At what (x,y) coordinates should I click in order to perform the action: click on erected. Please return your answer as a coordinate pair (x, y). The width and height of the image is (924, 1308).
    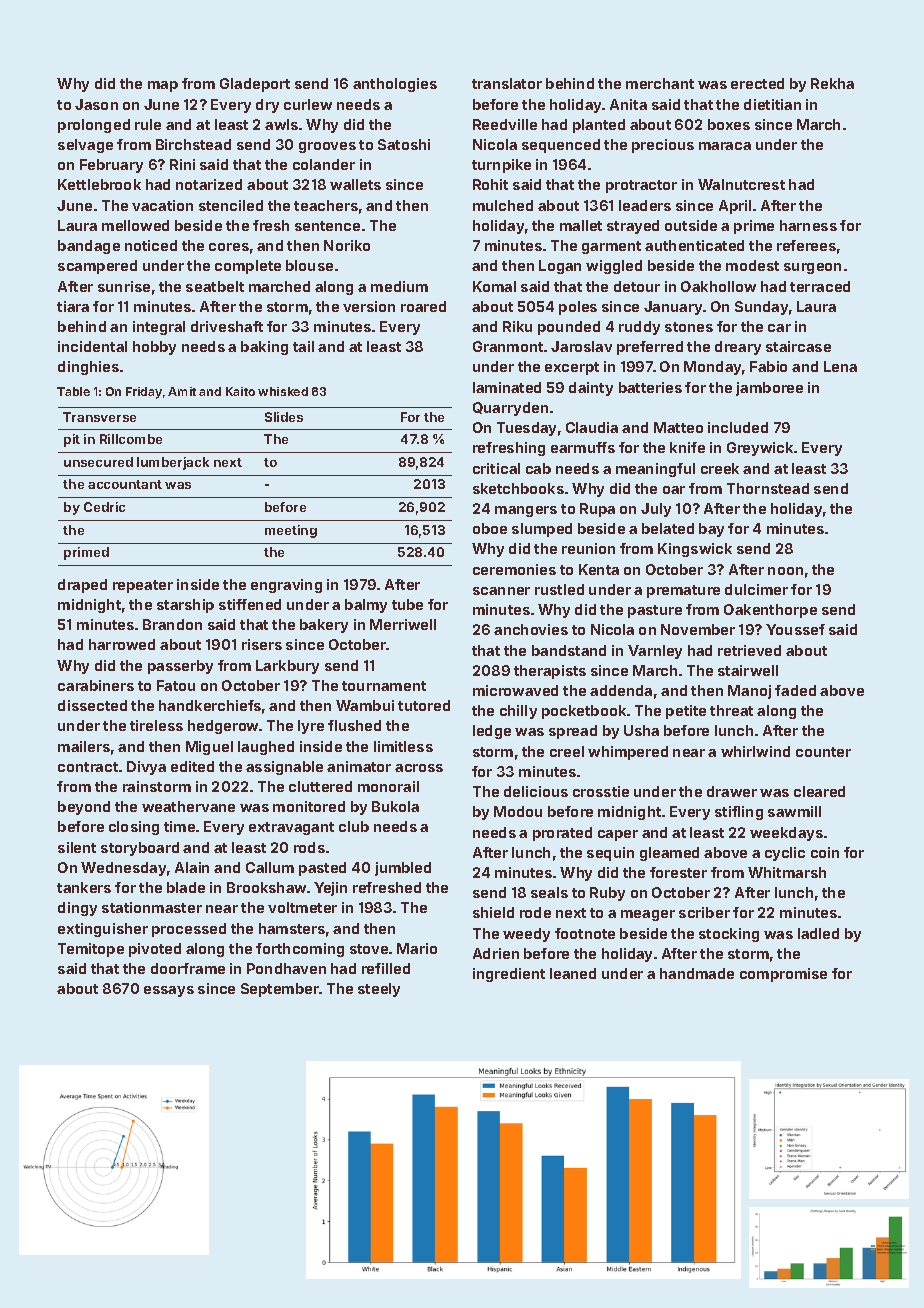
    Looking at the image, I should click on (757, 83).
